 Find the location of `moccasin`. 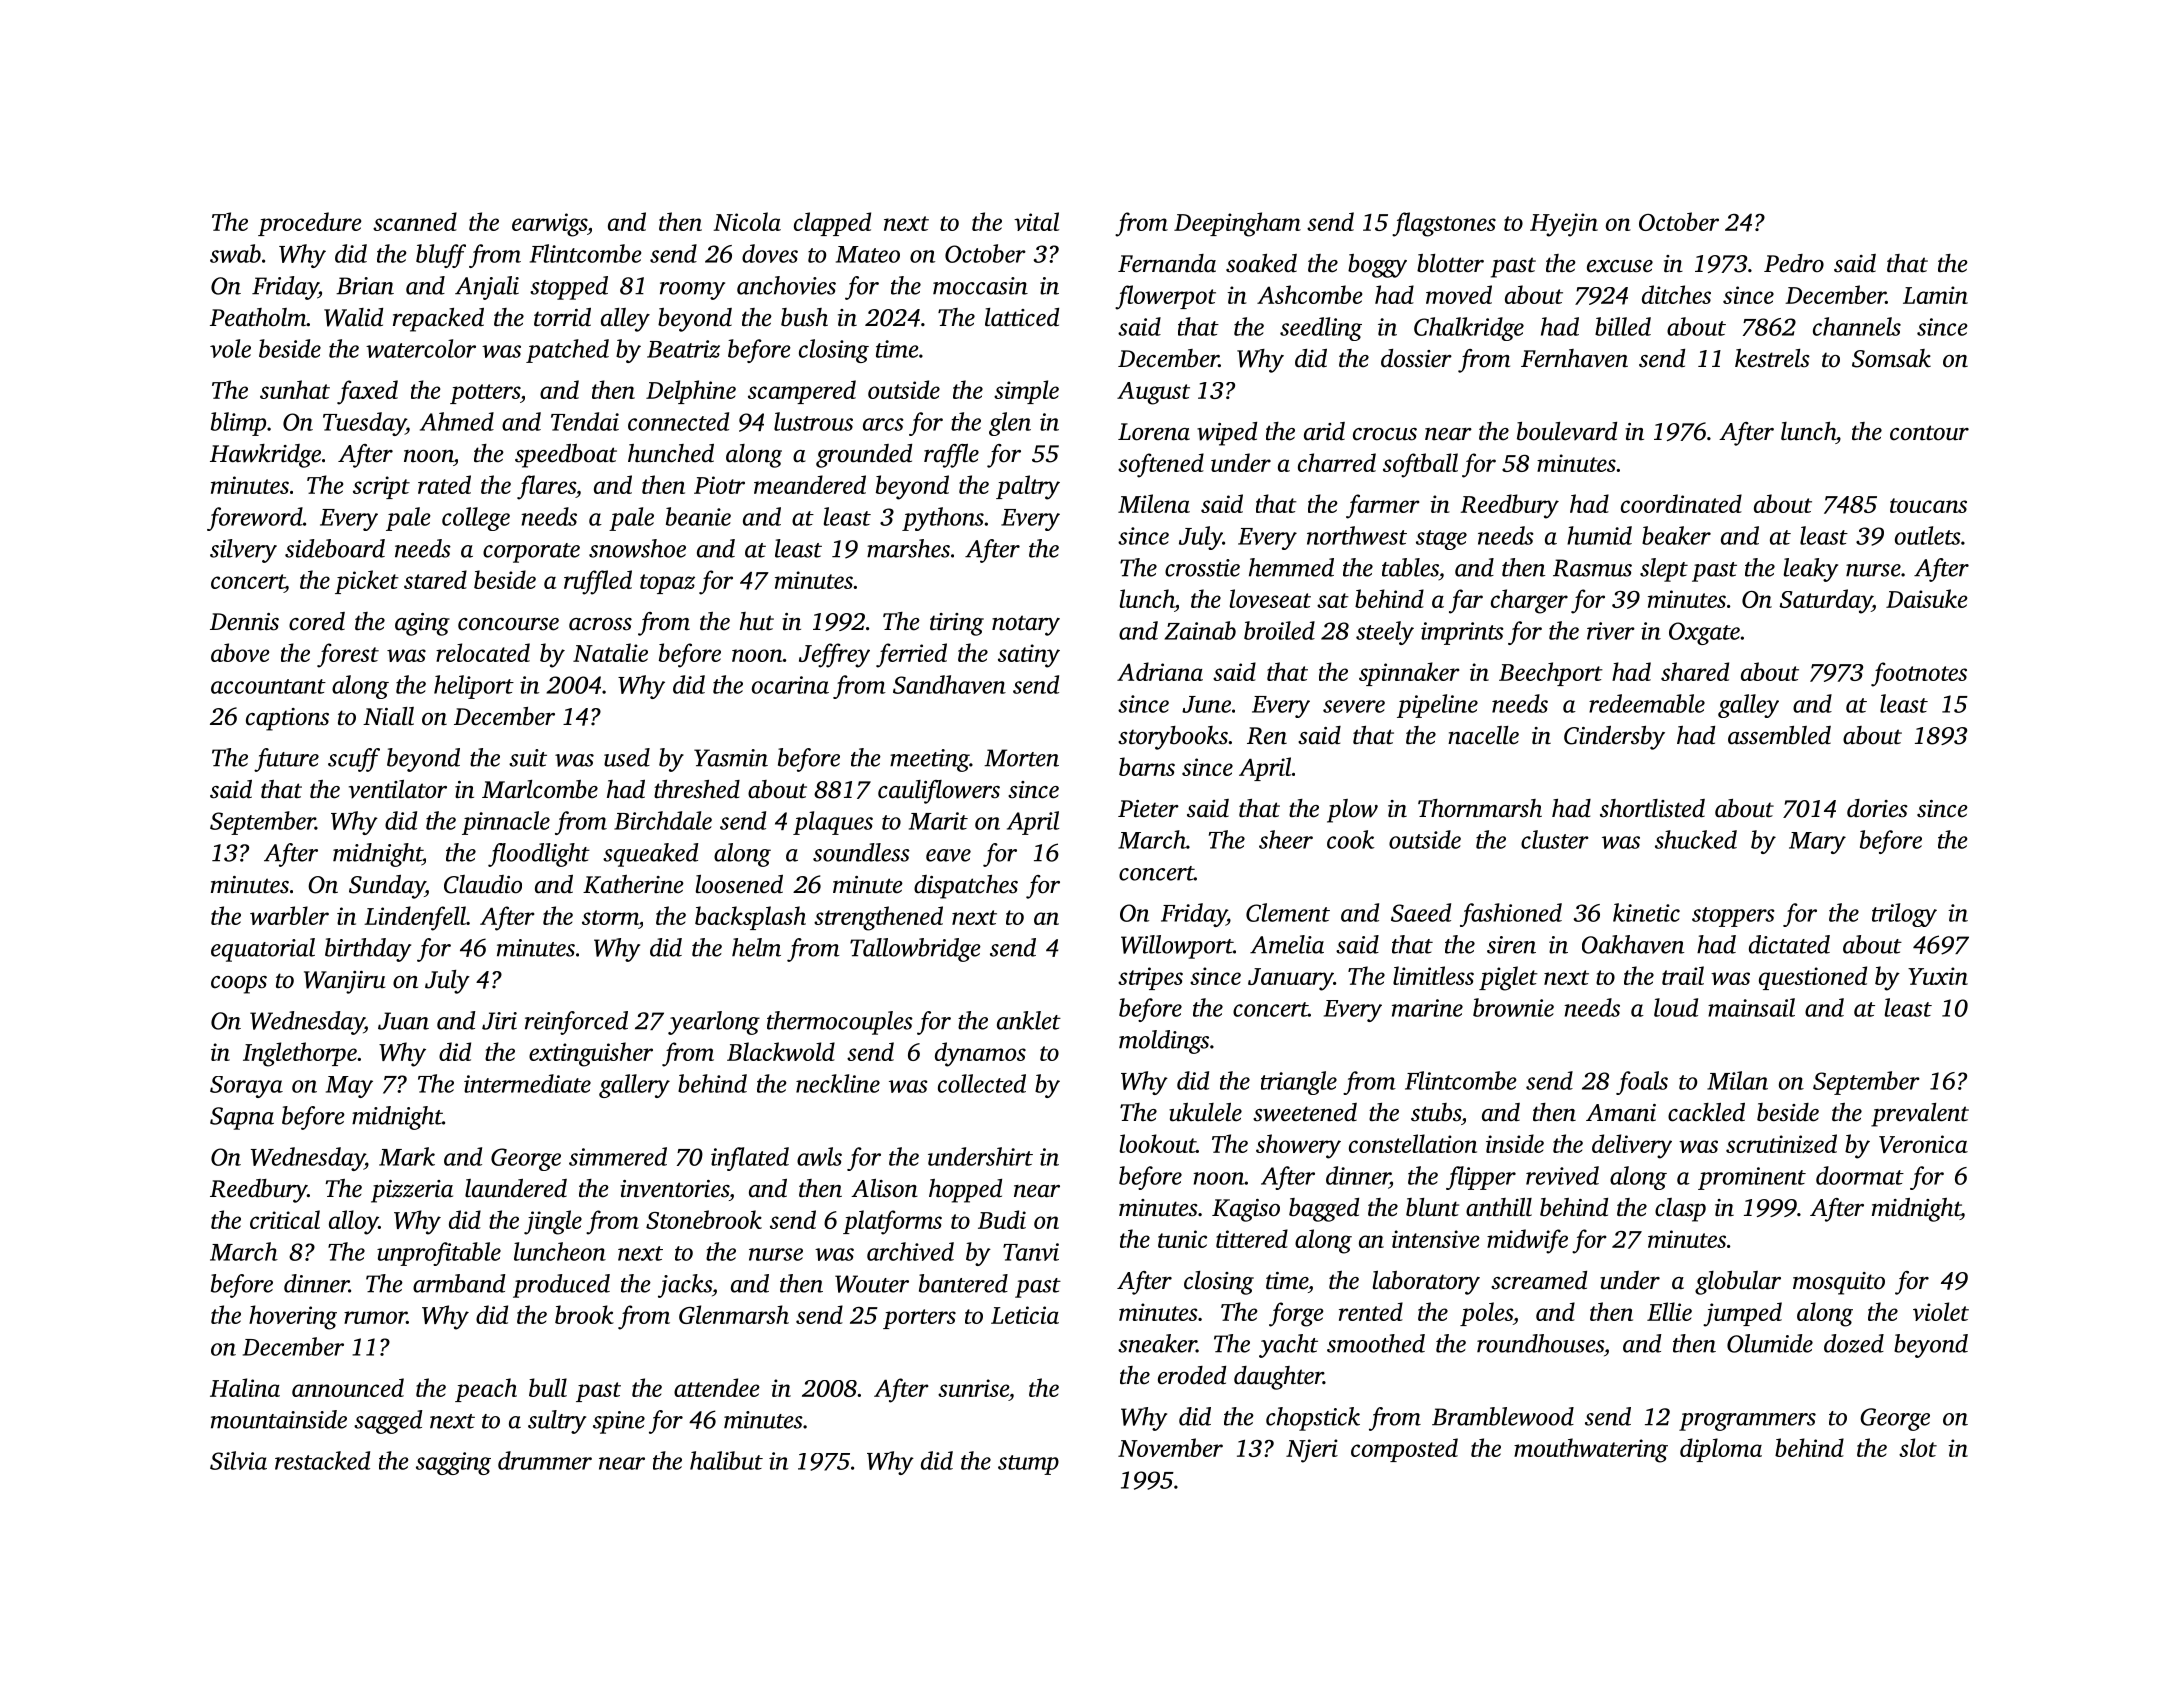

moccasin is located at coordinates (980, 286).
